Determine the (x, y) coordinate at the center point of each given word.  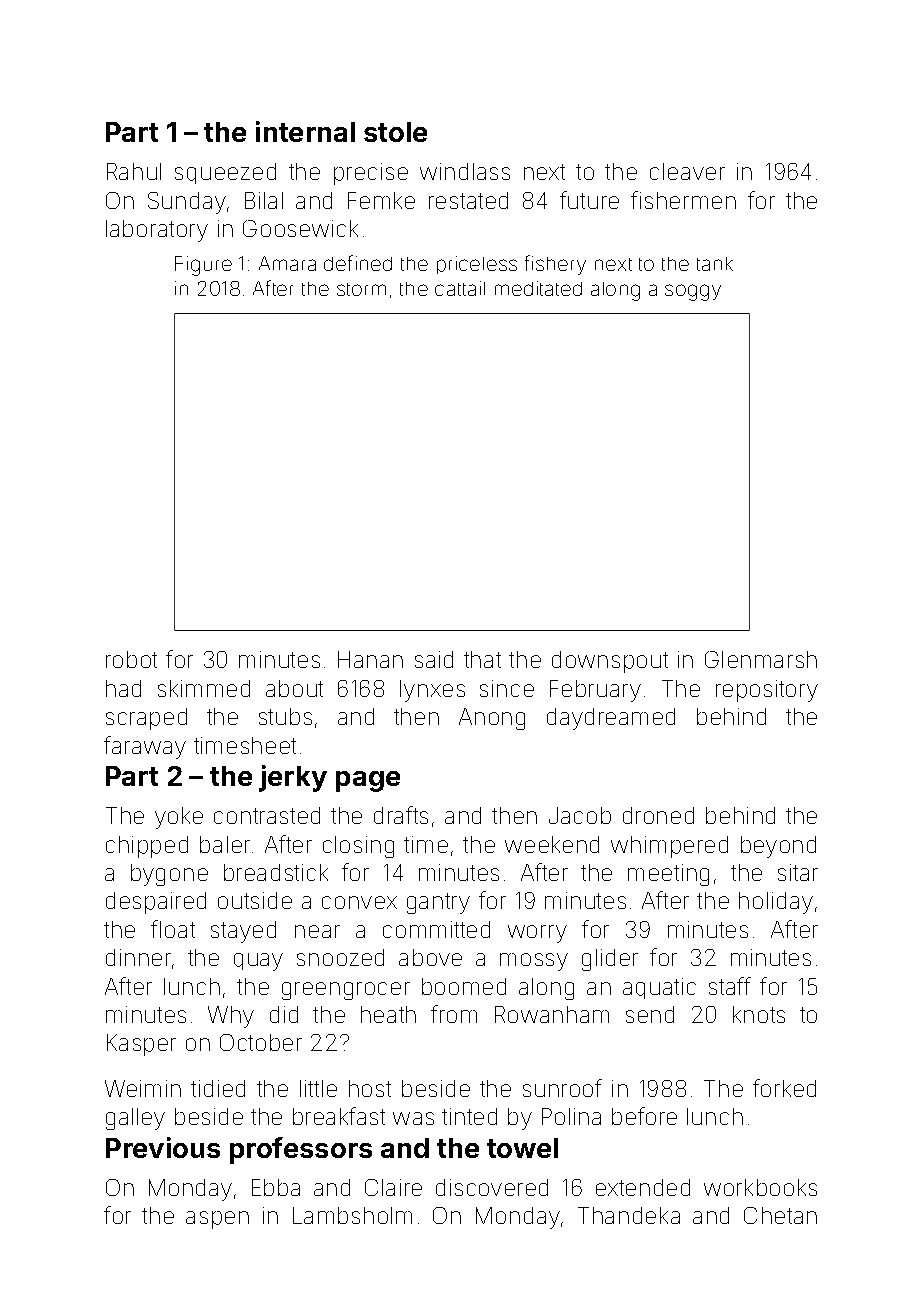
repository (767, 691)
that (482, 659)
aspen (217, 1220)
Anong (492, 719)
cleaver (687, 171)
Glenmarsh (761, 659)
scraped (146, 719)
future (589, 200)
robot (131, 659)
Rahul (134, 171)
